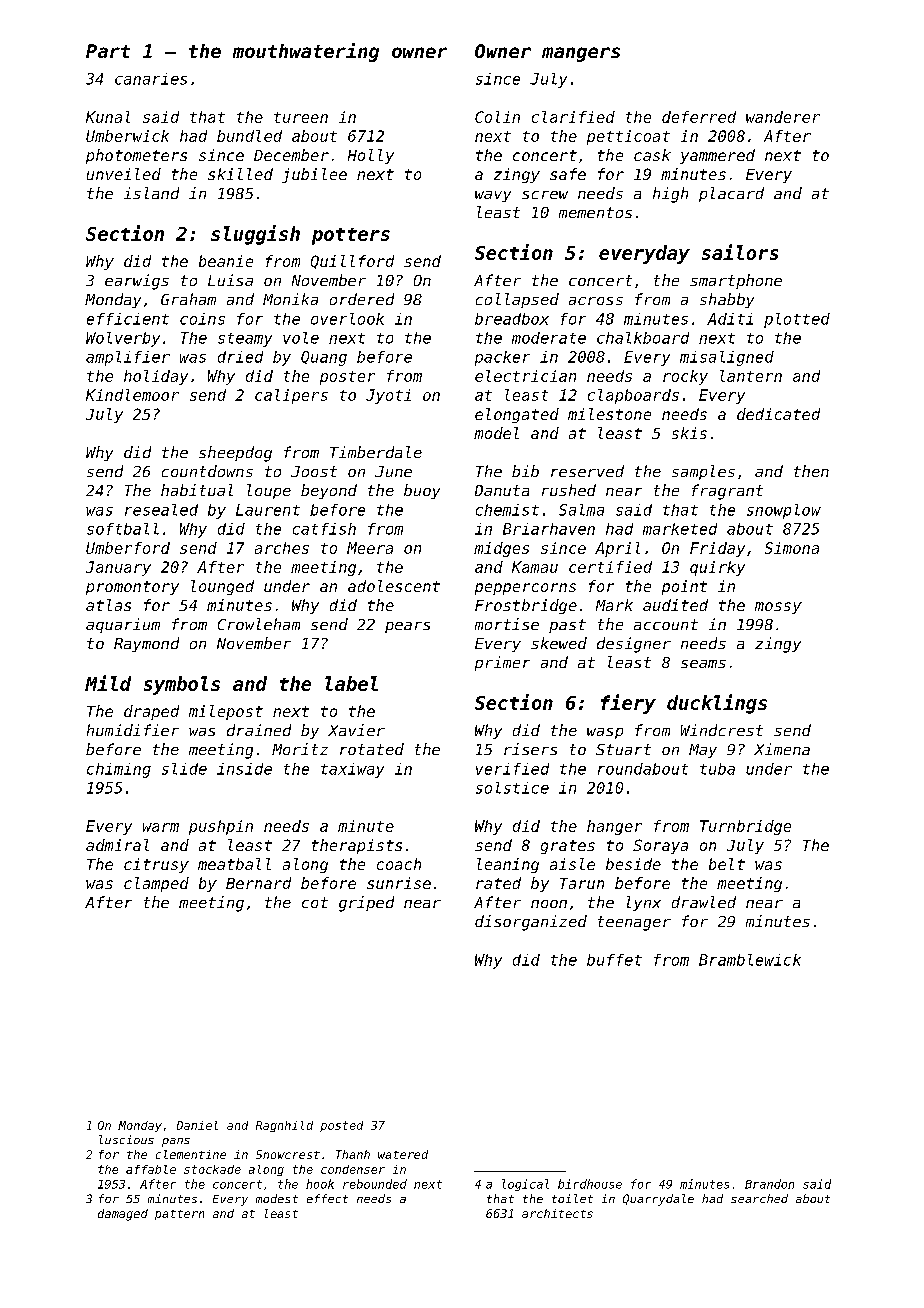 The image size is (924, 1308). What do you see at coordinates (658, 1200) in the page?
I see `Quarrydale` at bounding box center [658, 1200].
